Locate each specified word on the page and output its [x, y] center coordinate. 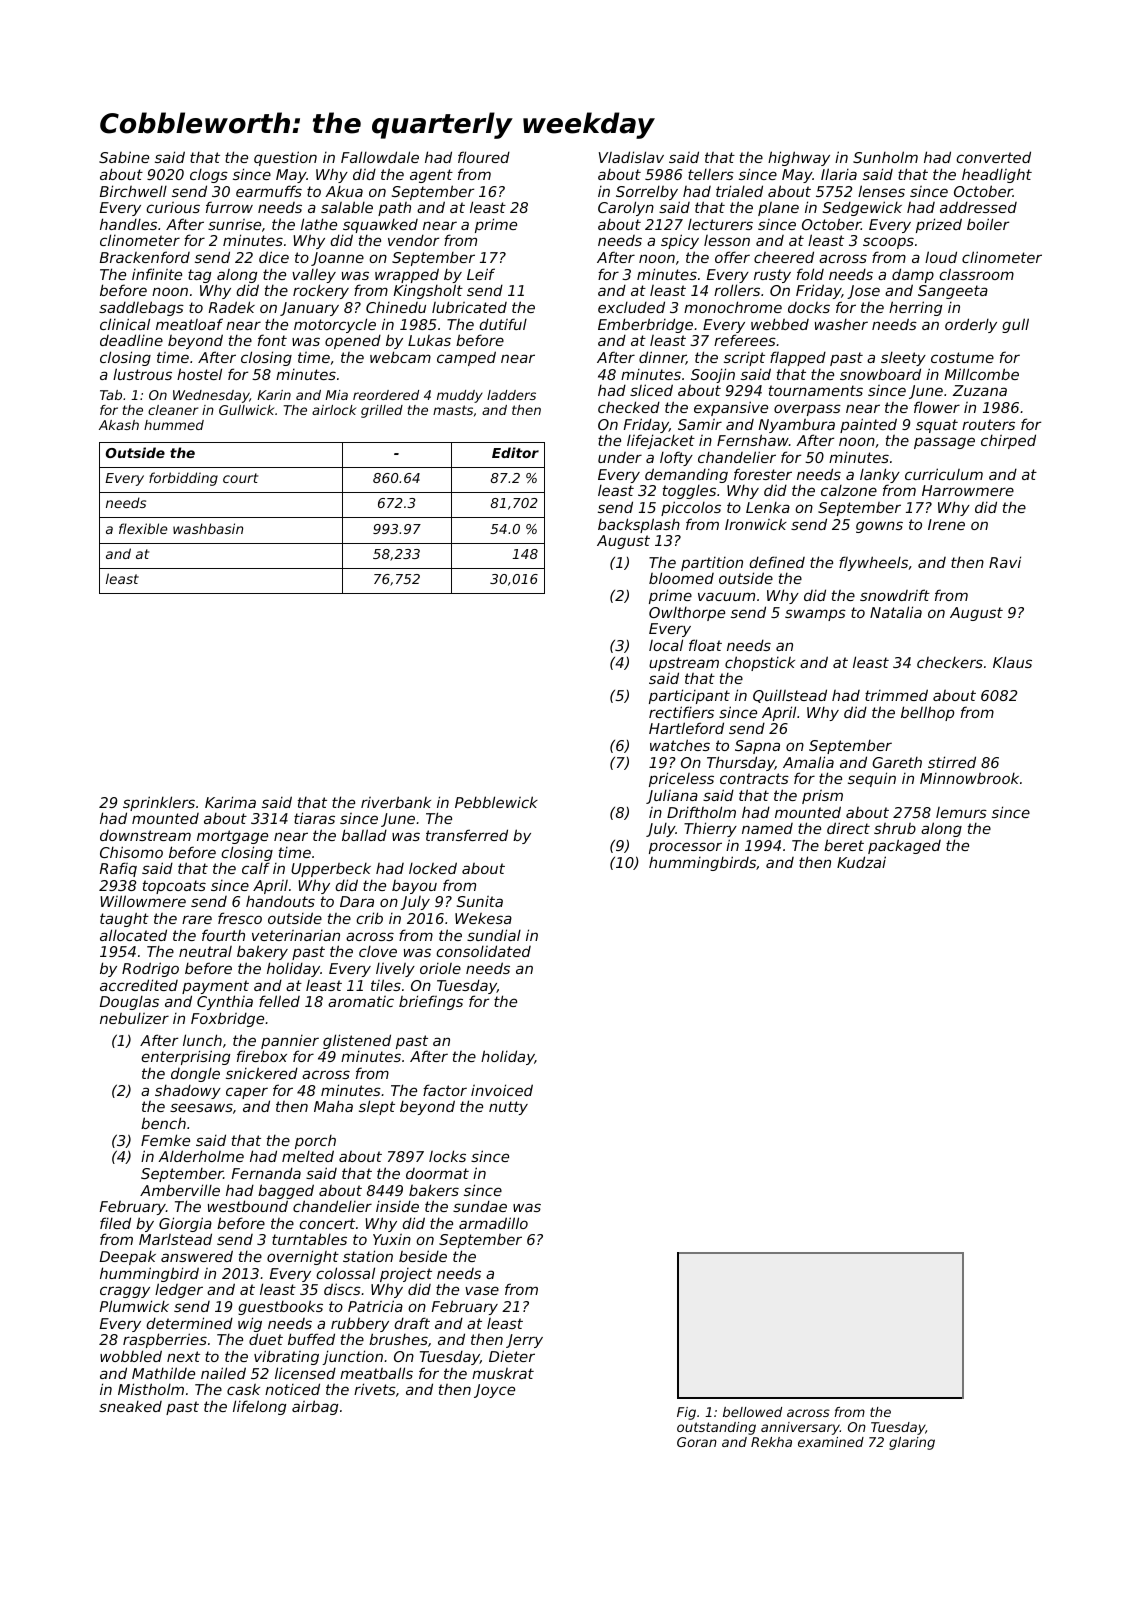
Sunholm [885, 157]
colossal [345, 1273]
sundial [494, 935]
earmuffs [269, 191]
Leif [481, 274]
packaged [904, 846]
